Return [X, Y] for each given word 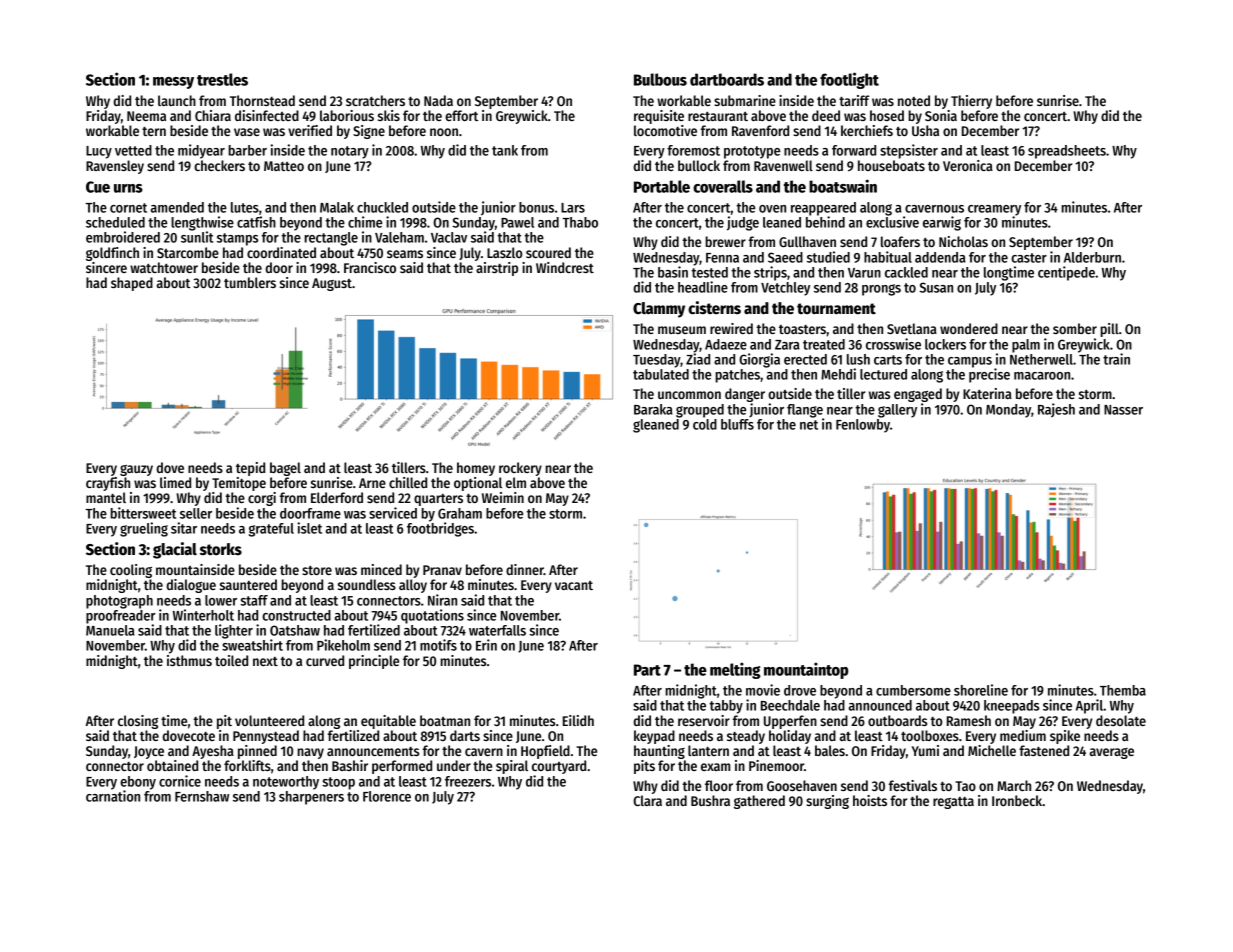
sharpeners [311, 798]
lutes [245, 207]
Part [647, 670]
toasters [802, 329]
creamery [994, 210]
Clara [647, 800]
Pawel [517, 222]
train [1116, 359]
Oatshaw [295, 630]
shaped [132, 284]
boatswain [843, 186]
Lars [573, 208]
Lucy [99, 152]
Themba [1123, 690]
